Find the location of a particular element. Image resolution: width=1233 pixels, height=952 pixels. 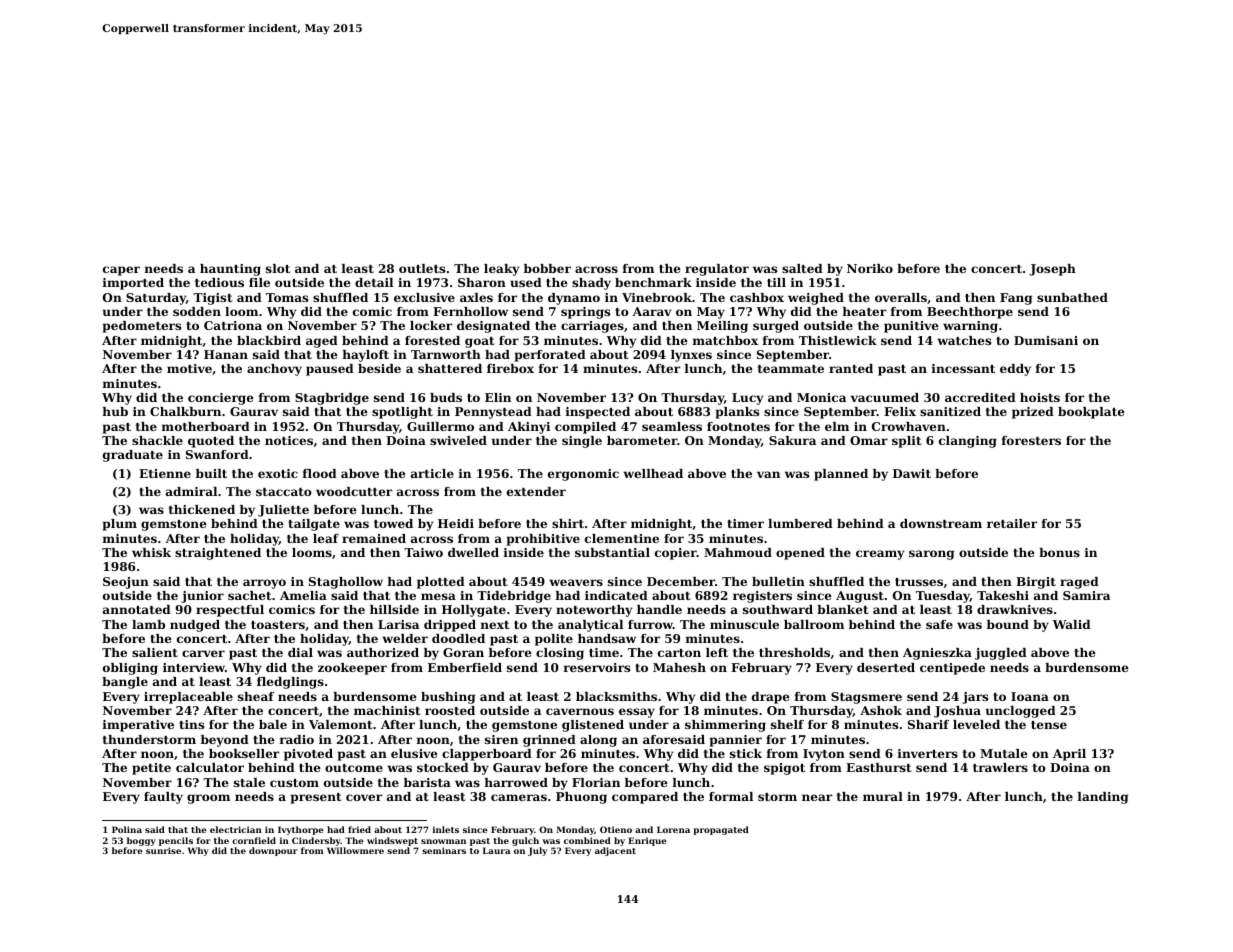

eddy is located at coordinates (1015, 370).
